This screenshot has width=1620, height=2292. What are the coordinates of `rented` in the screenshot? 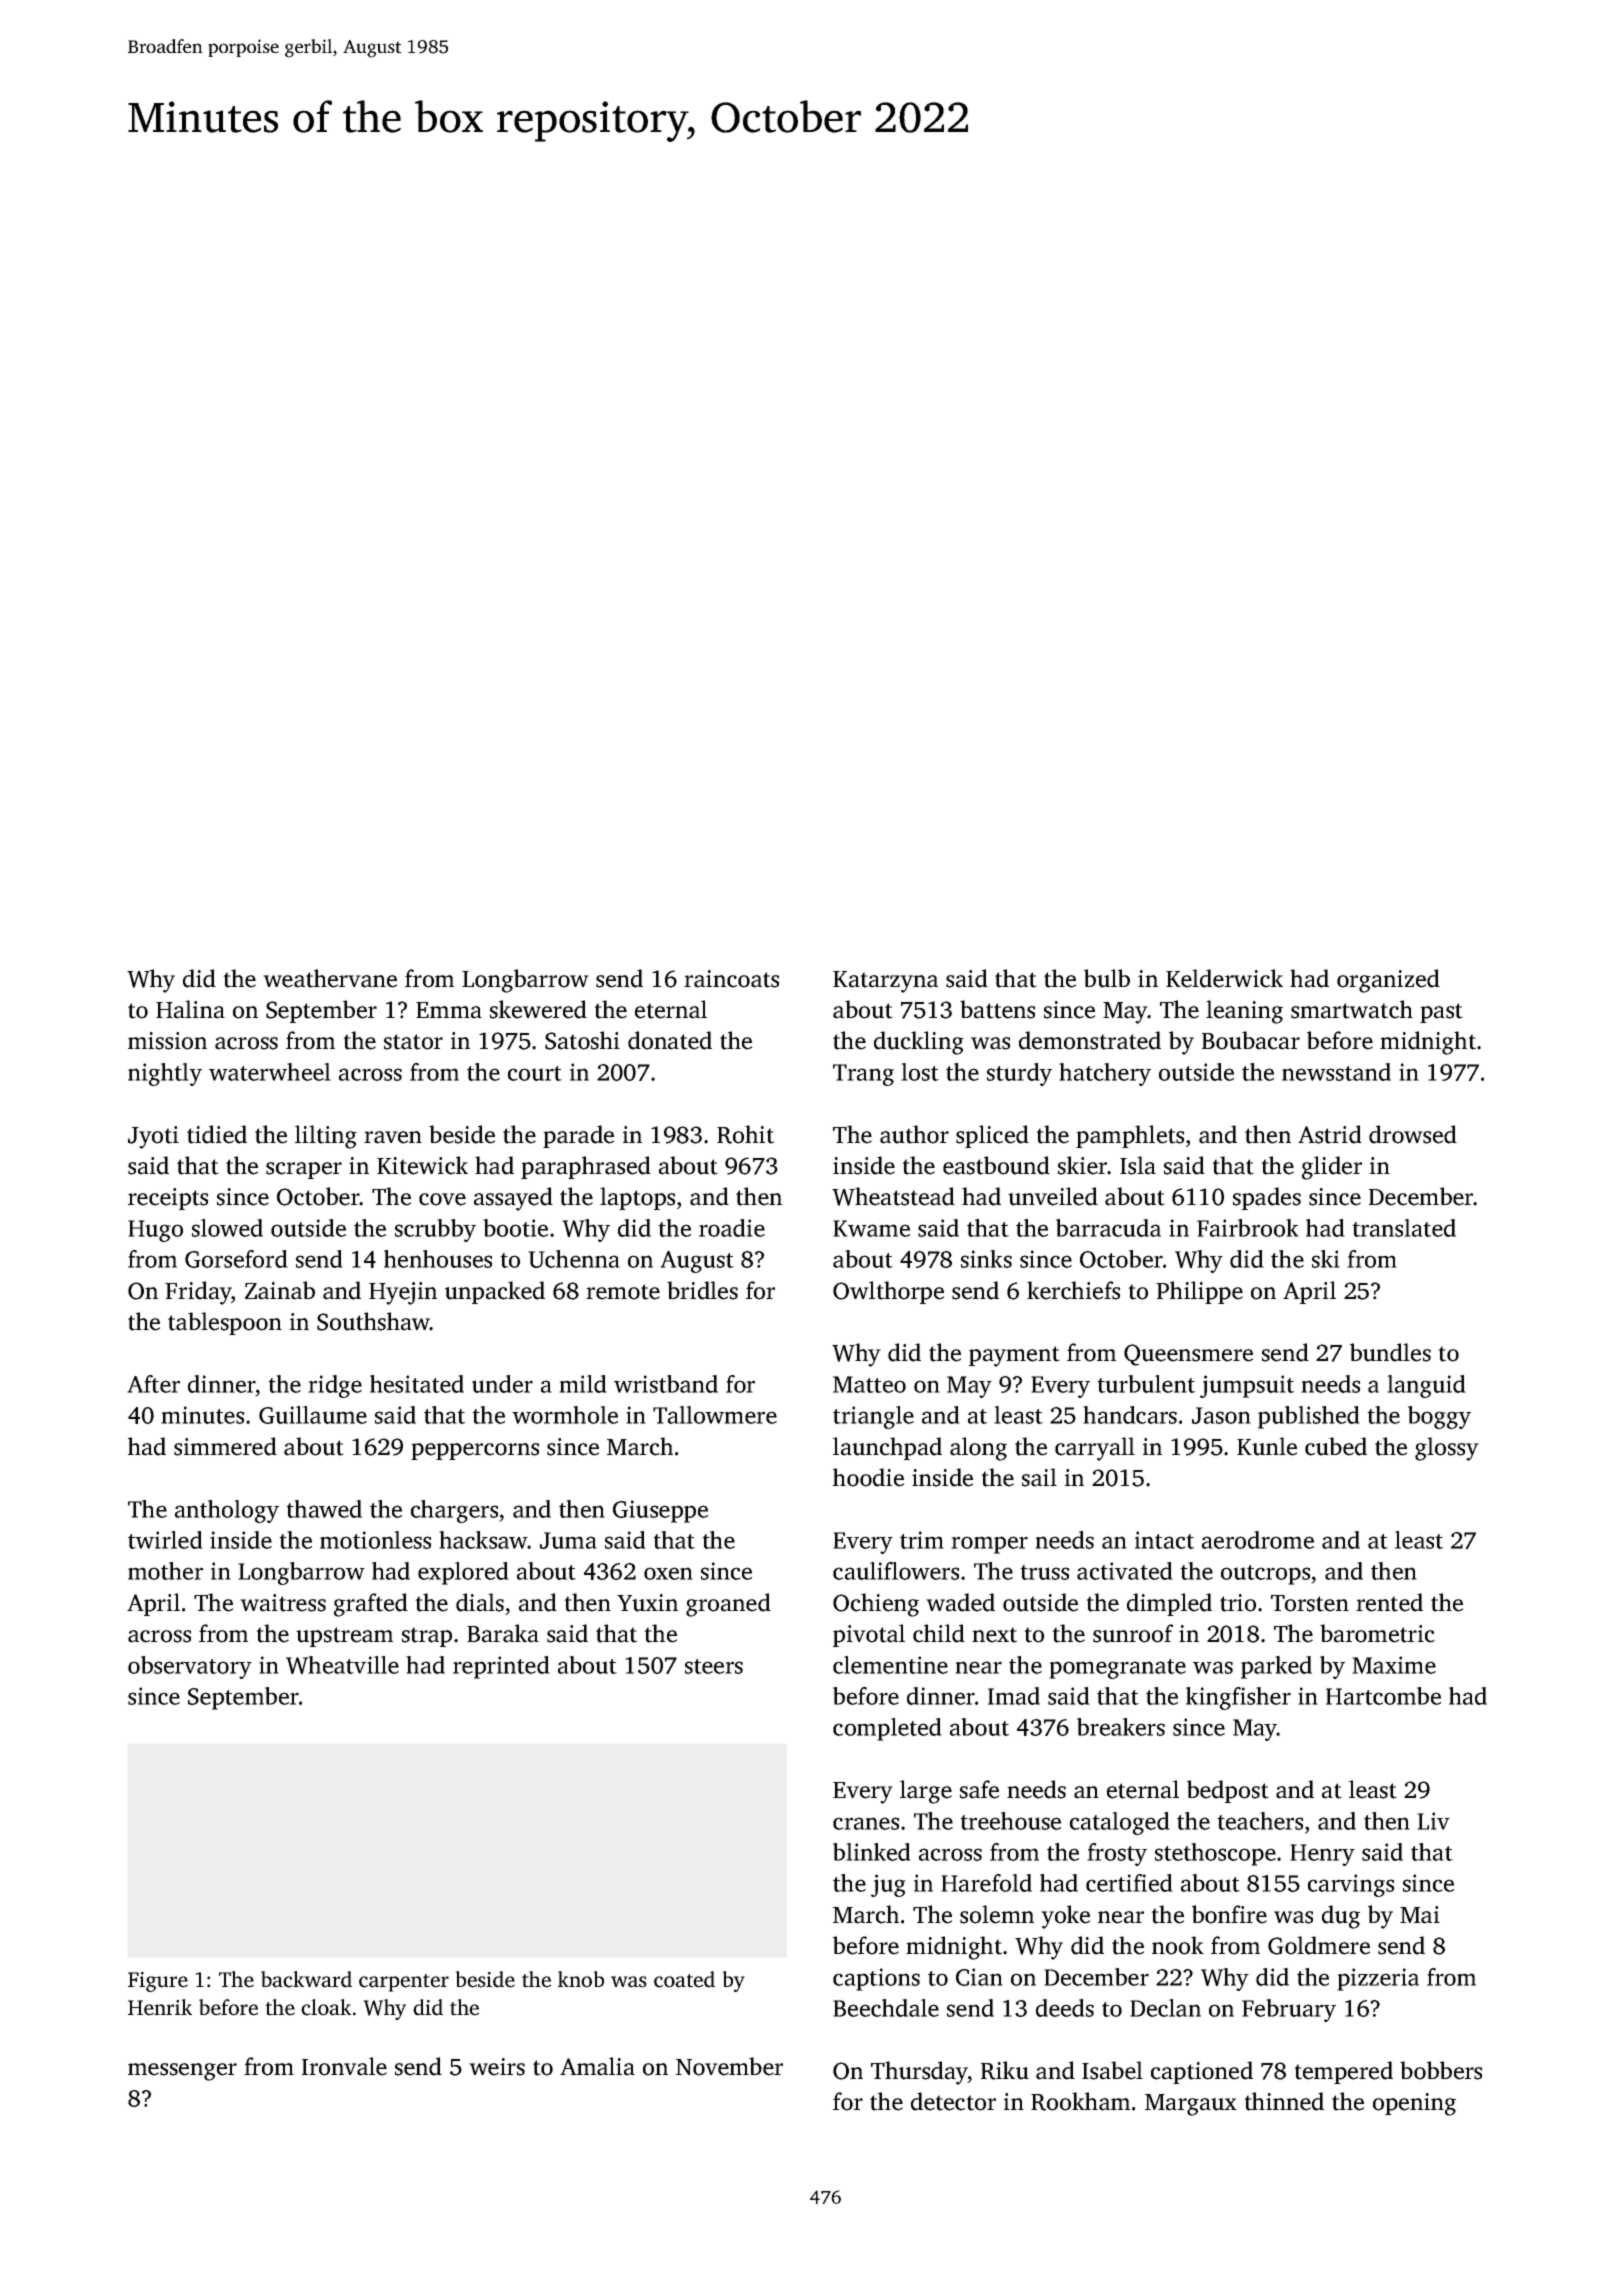 It's located at (1389, 1602).
